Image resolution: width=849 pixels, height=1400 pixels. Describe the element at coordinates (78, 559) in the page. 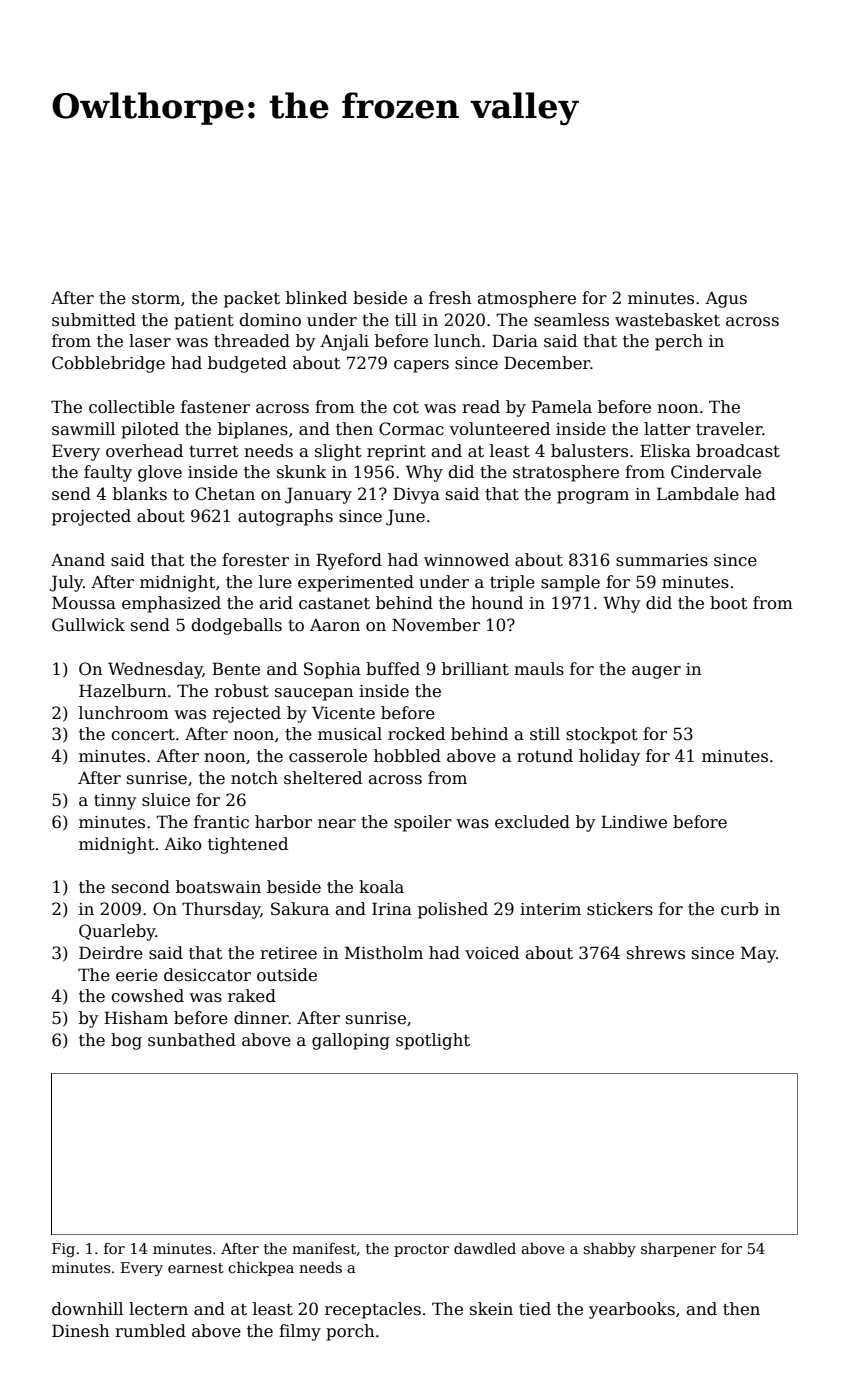

I see `Anand` at that location.
